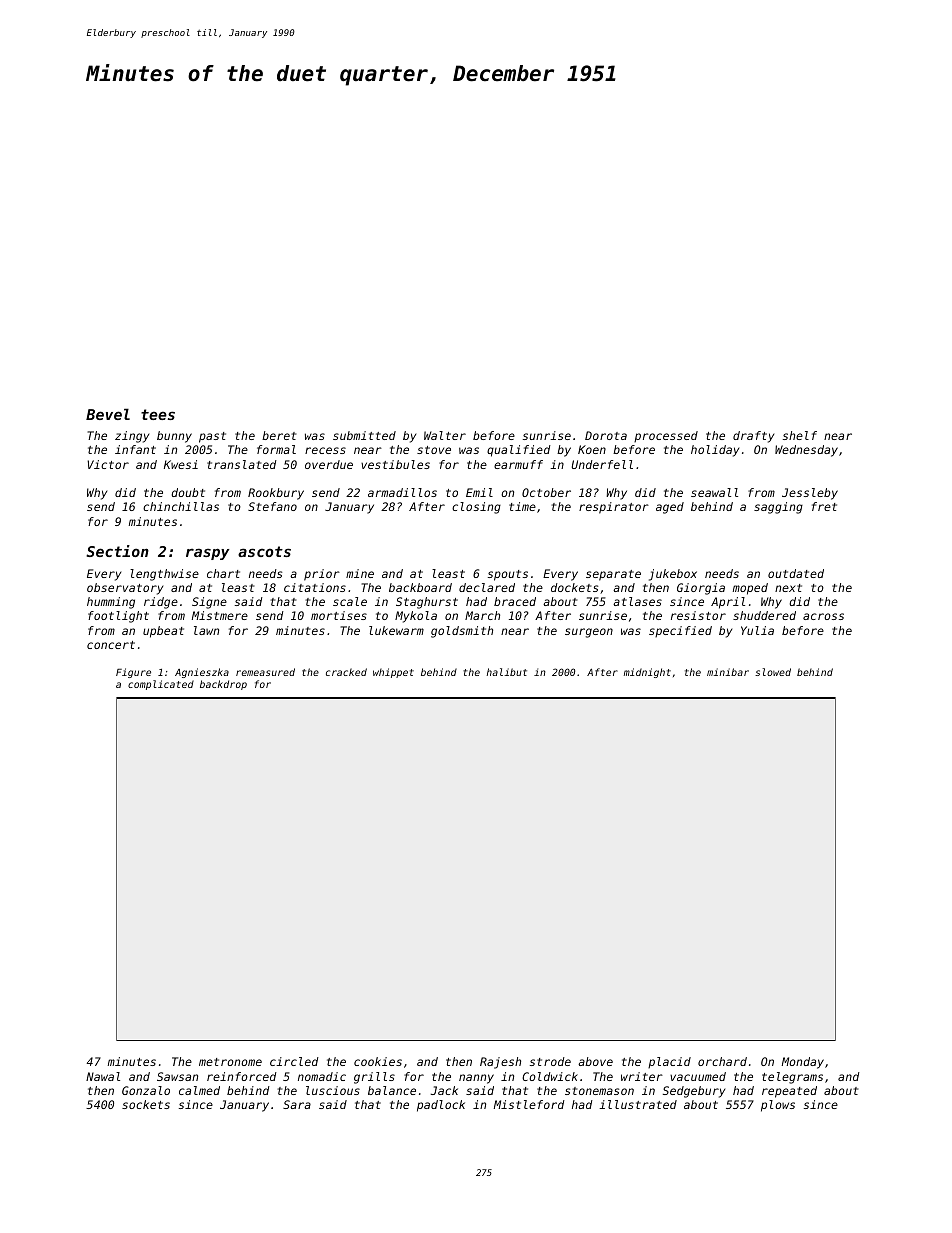  What do you see at coordinates (698, 615) in the image?
I see `resistor` at bounding box center [698, 615].
